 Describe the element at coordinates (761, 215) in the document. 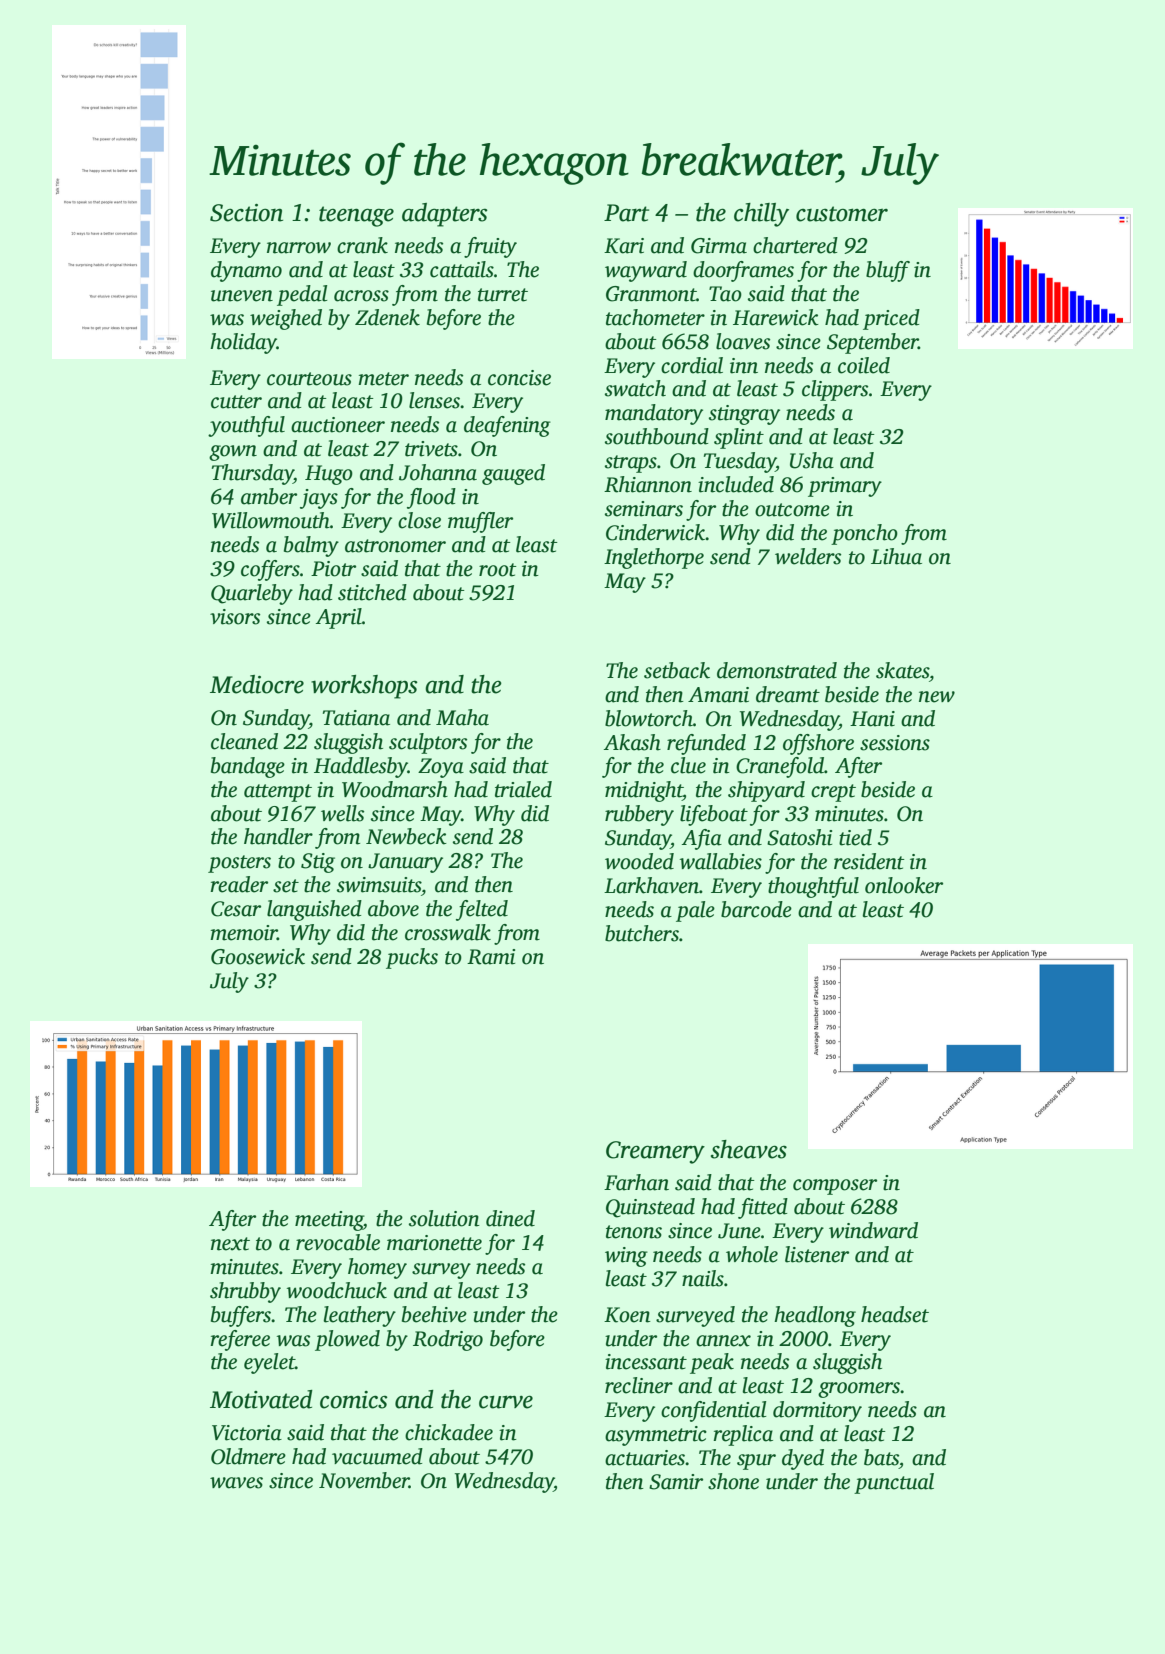

I see `chilly` at that location.
